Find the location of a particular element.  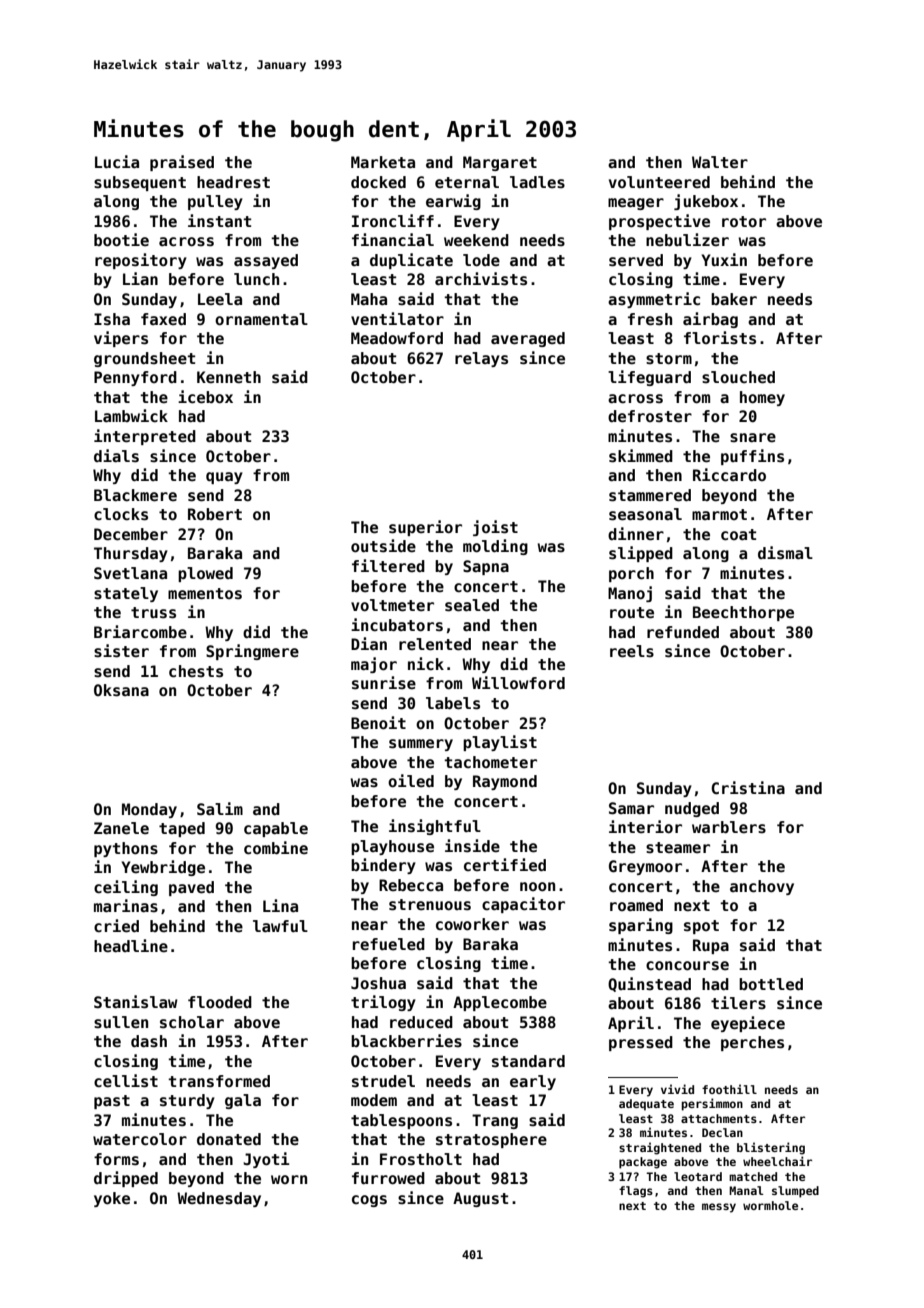

Lucia is located at coordinates (117, 162).
